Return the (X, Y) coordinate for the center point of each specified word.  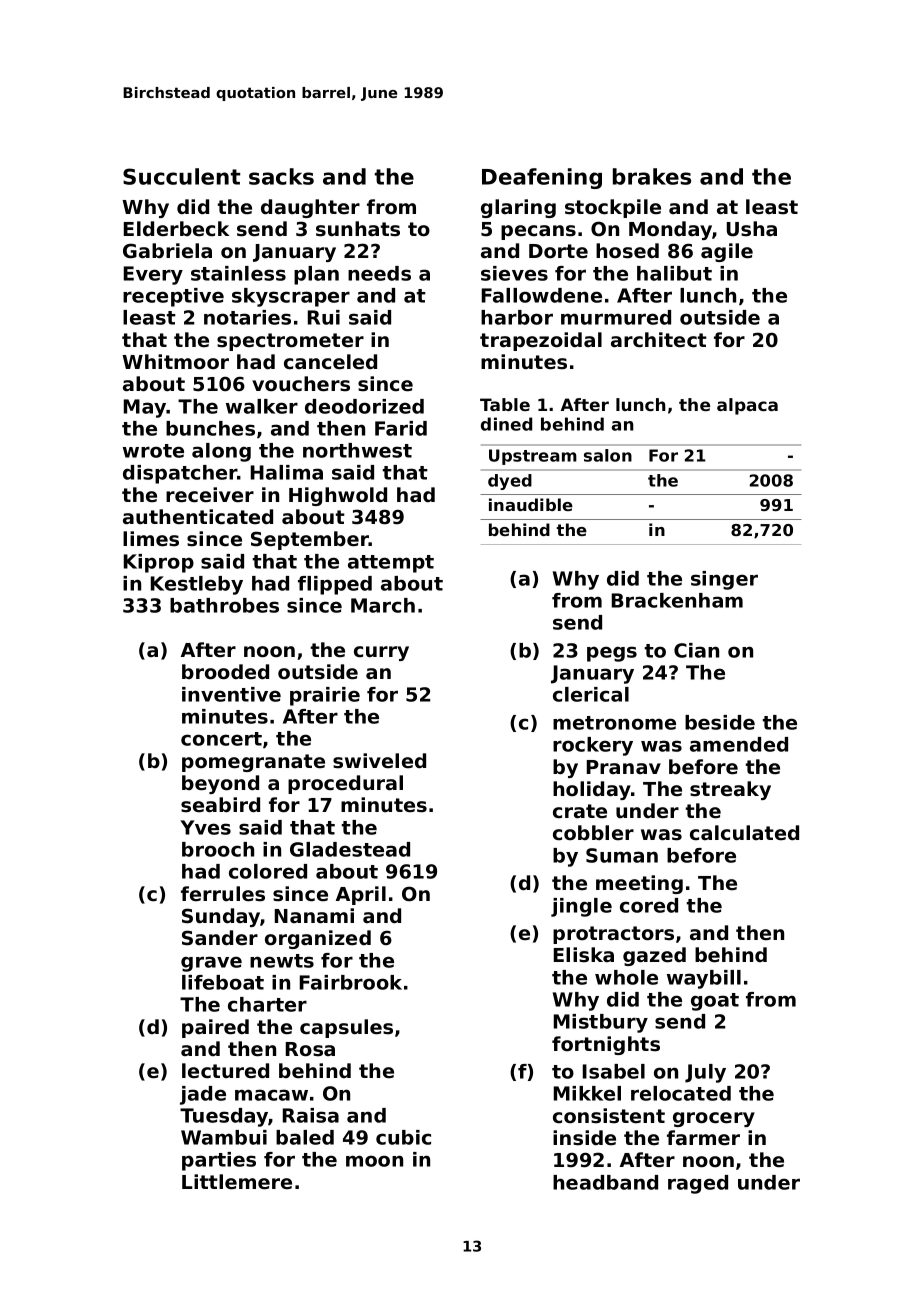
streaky (730, 790)
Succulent (181, 176)
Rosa (310, 1049)
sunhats (358, 229)
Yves (205, 827)
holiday (592, 790)
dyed (510, 482)
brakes (652, 176)
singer (724, 580)
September (310, 540)
